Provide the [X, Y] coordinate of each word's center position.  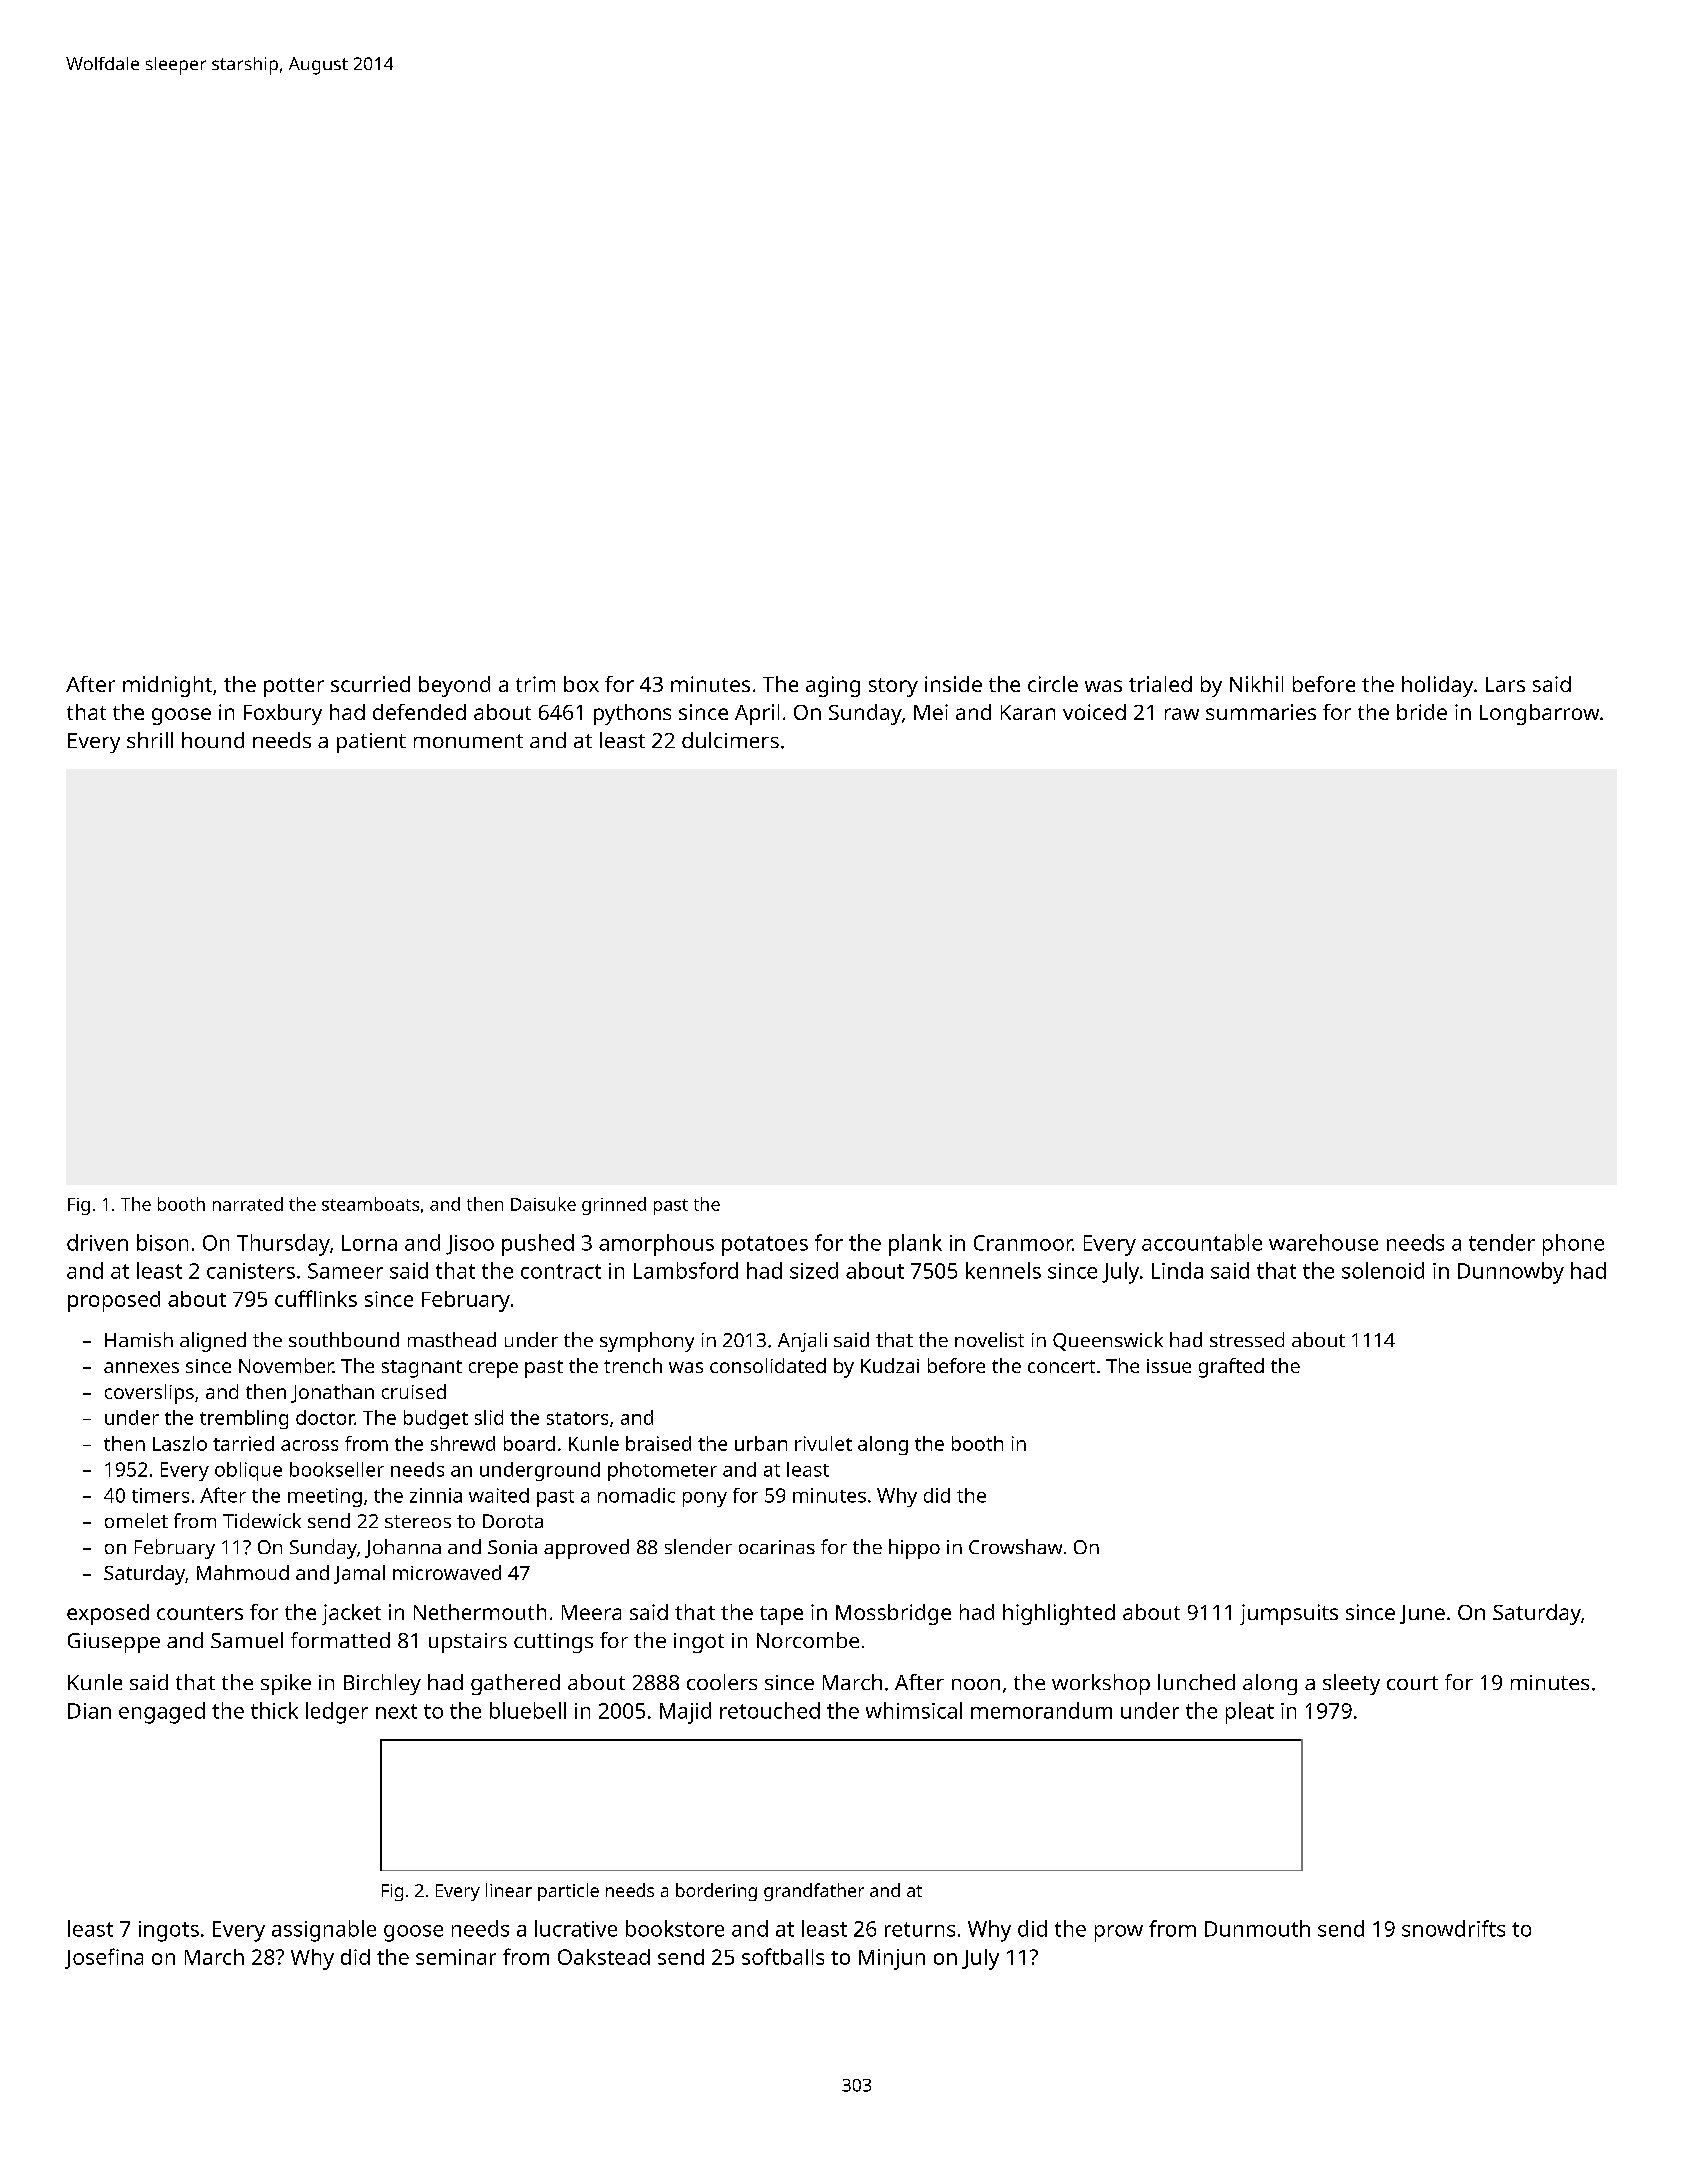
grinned [614, 1206]
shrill [150, 740]
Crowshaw [1015, 1546]
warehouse [1323, 1242]
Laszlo [180, 1443]
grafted [1231, 1368]
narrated [248, 1204]
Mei [931, 712]
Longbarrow [1539, 714]
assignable [324, 1931]
